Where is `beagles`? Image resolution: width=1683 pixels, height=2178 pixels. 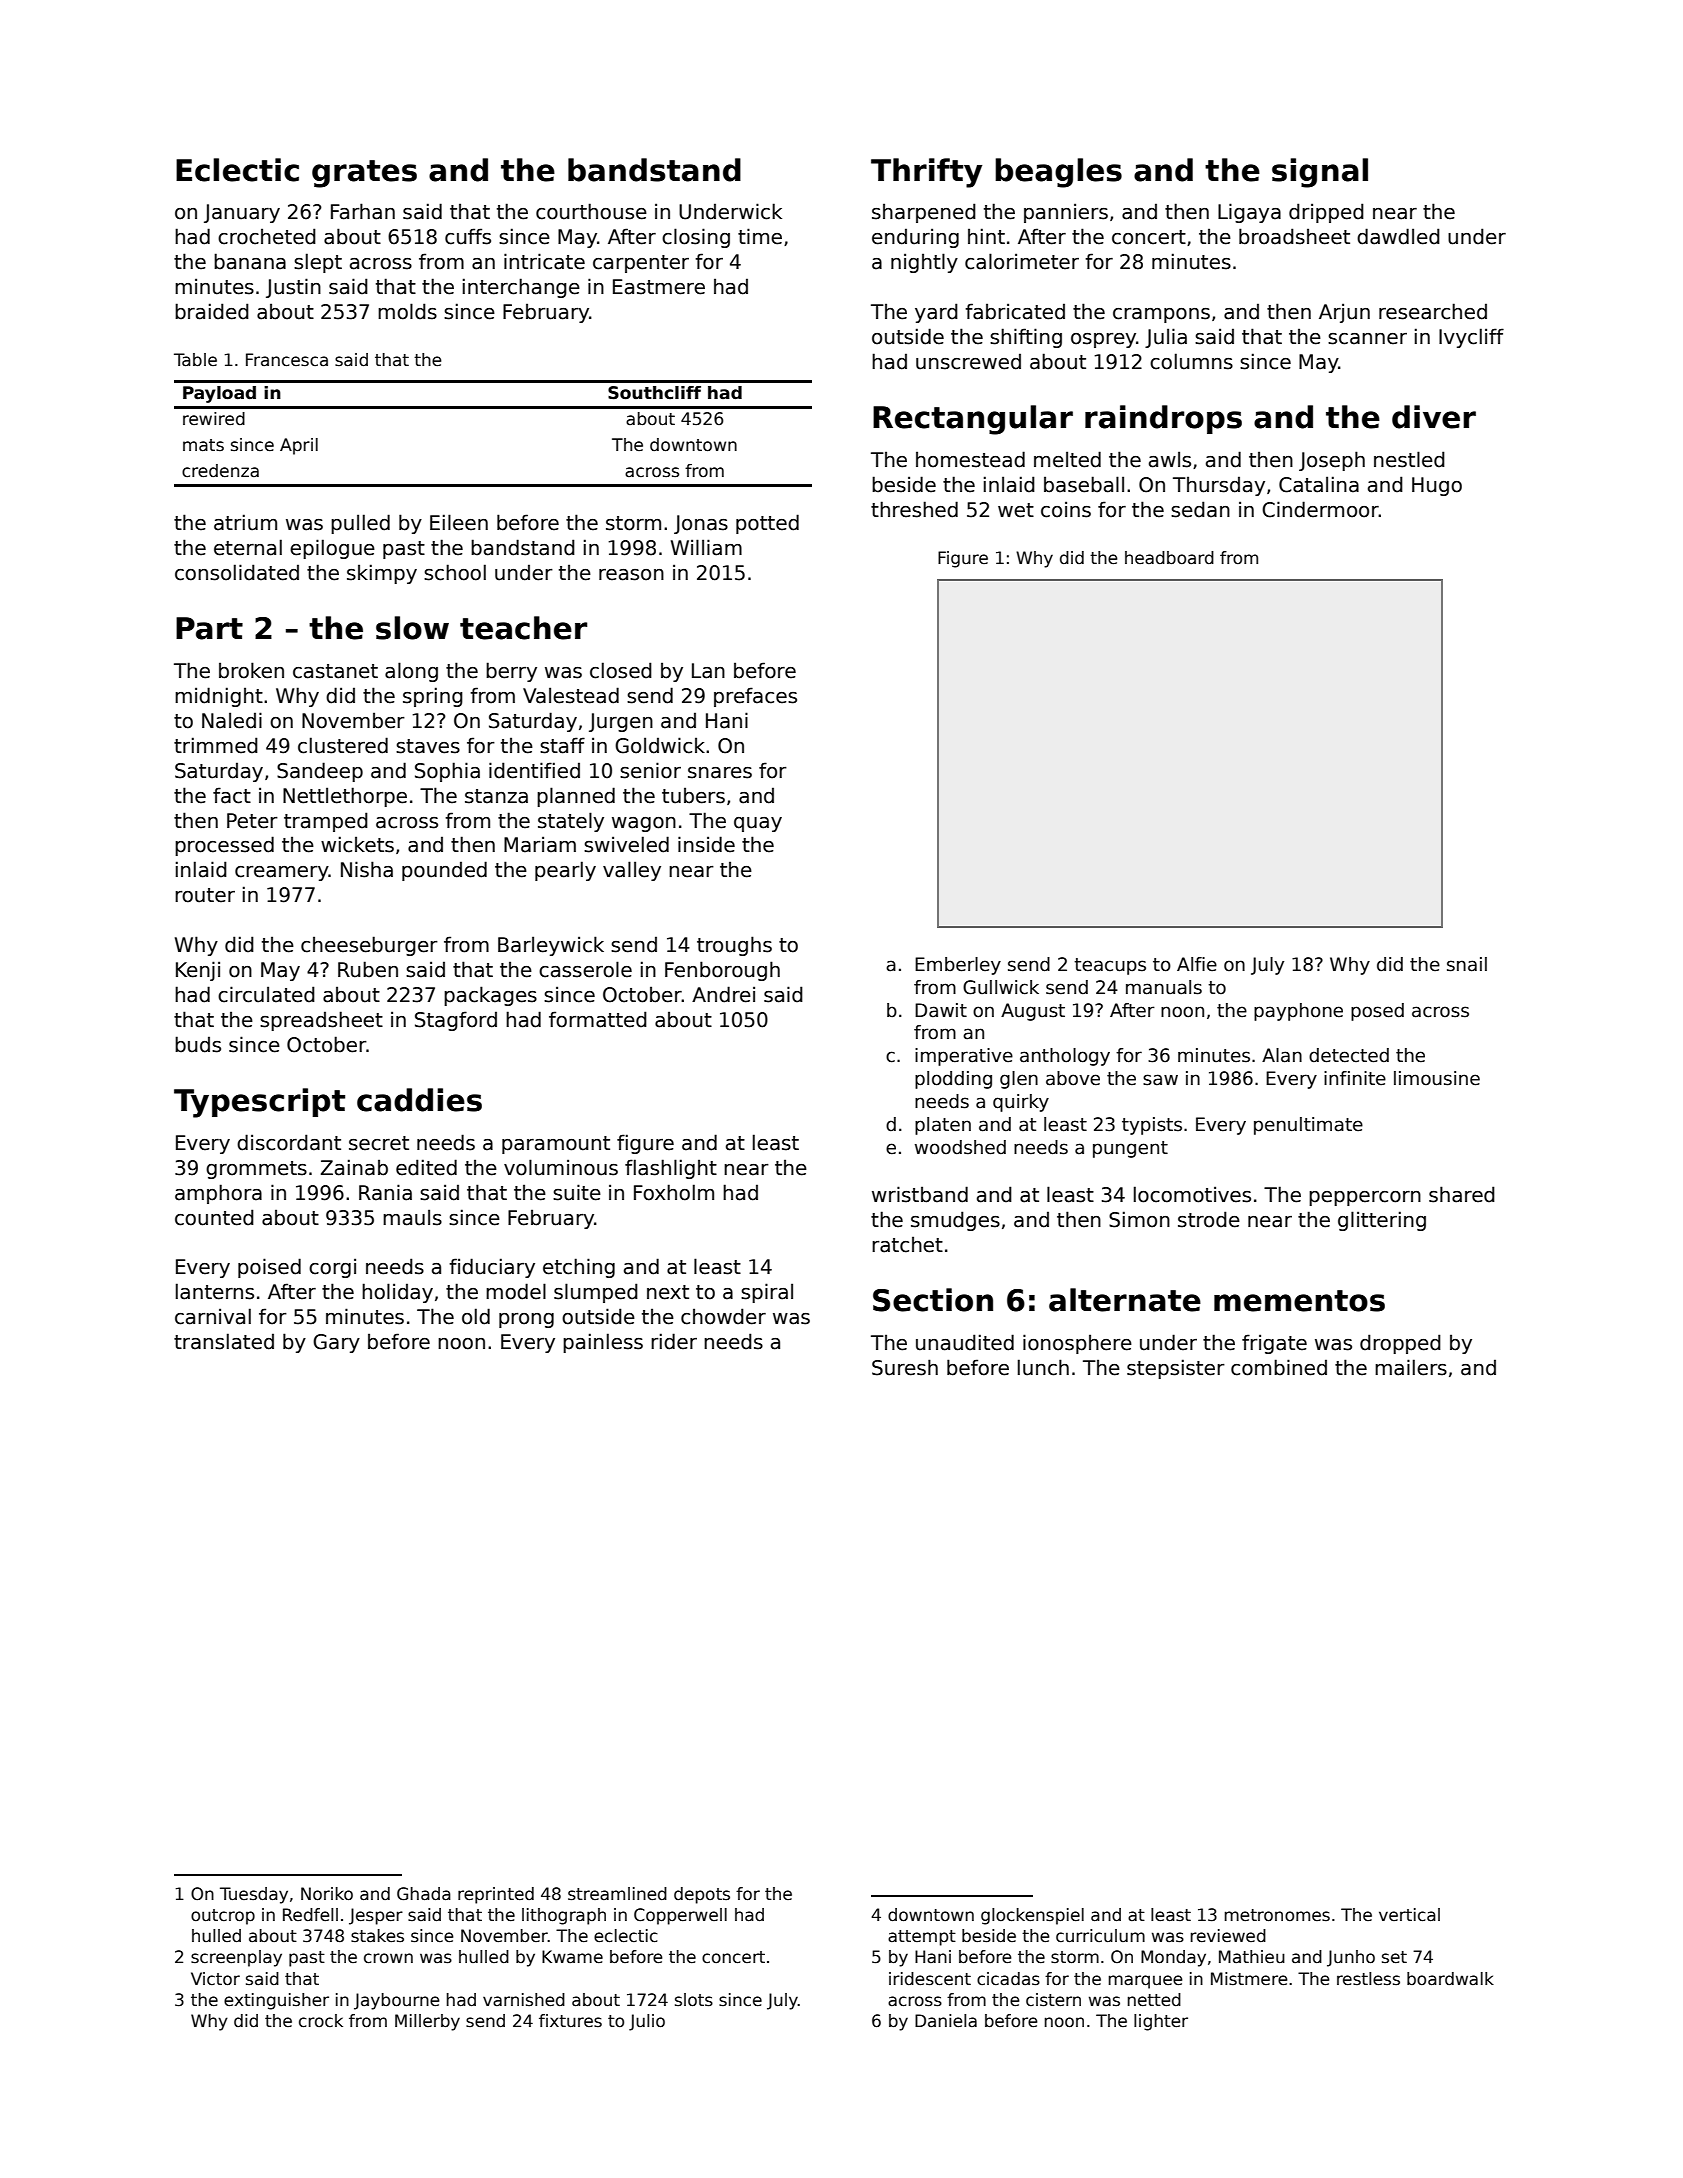 beagles is located at coordinates (1058, 173).
